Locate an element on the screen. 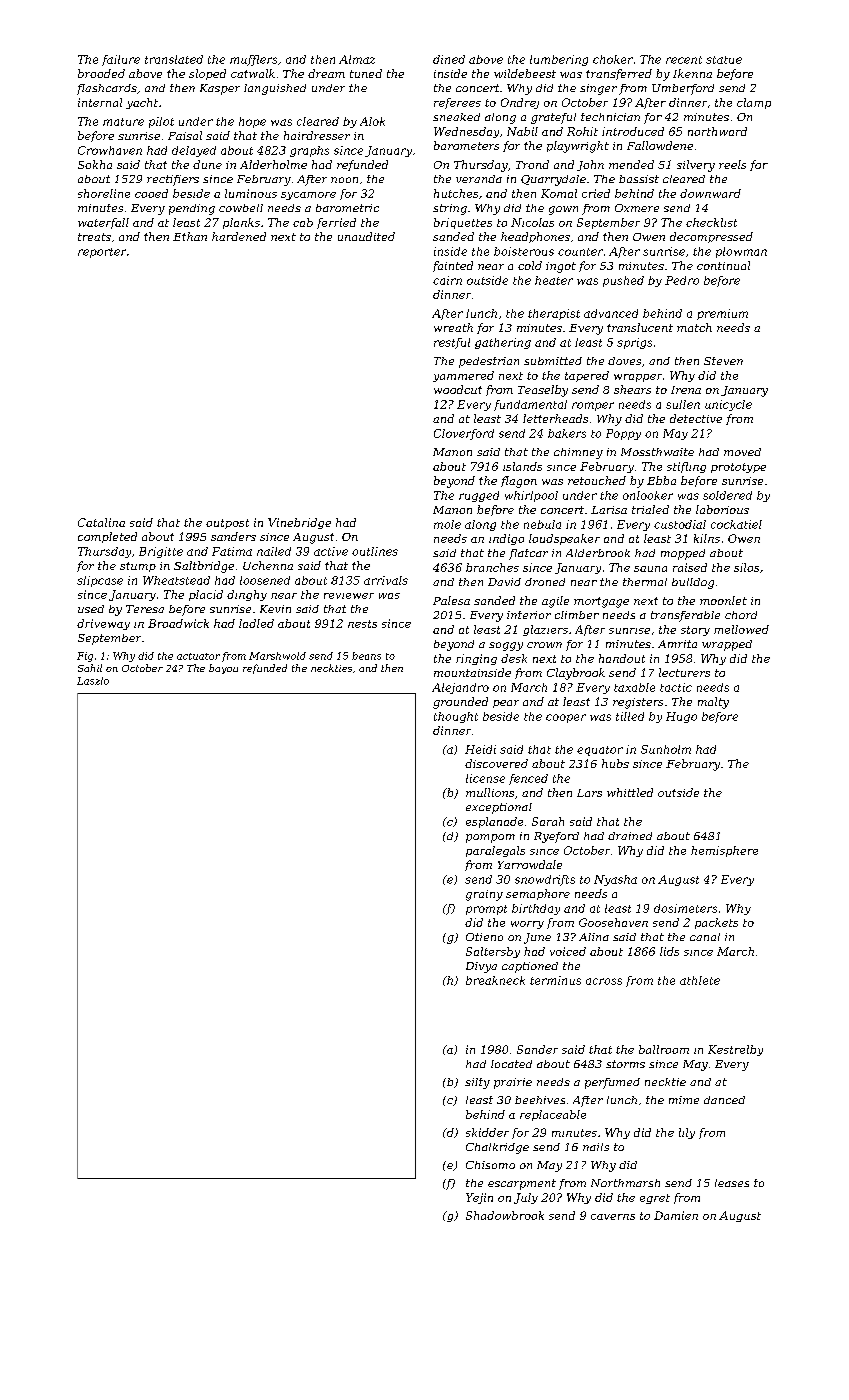 This screenshot has width=849, height=1400. tapered is located at coordinates (587, 376).
